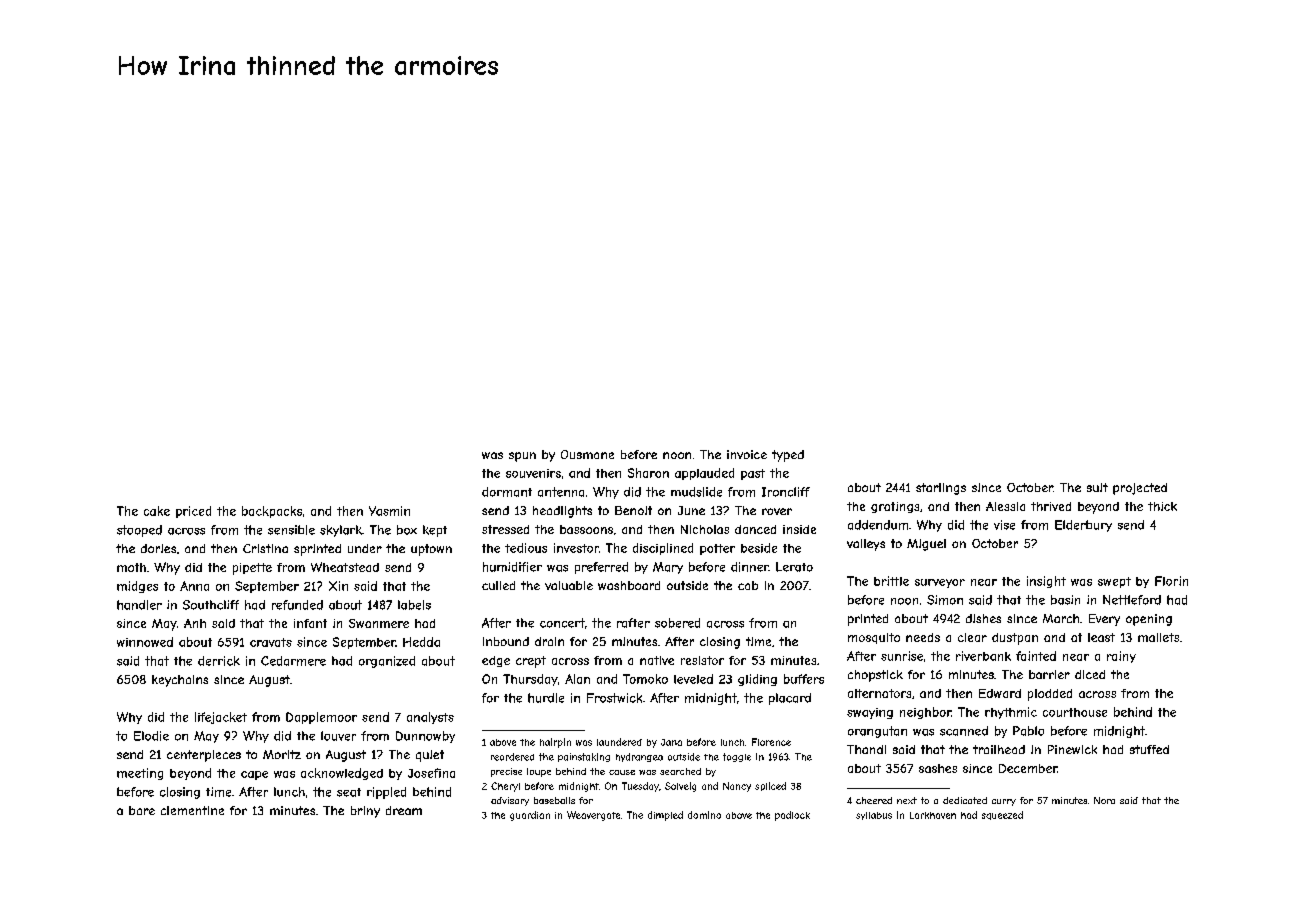 This screenshot has width=1308, height=924. Describe the element at coordinates (1002, 815) in the screenshot. I see `squeezed` at that location.
